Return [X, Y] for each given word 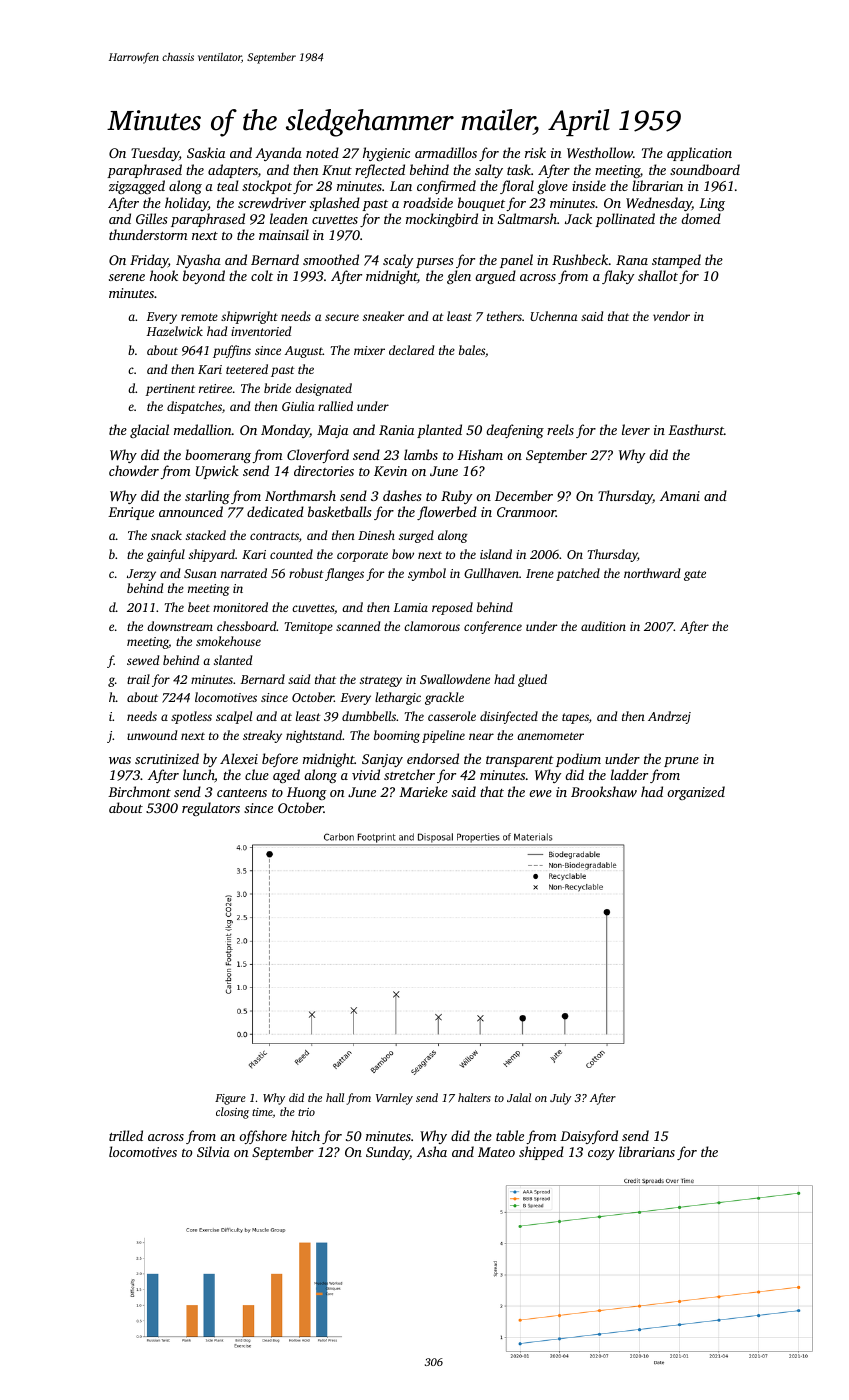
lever [636, 429]
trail [138, 679]
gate [695, 575]
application [699, 154]
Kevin [390, 471]
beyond [204, 277]
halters [474, 1097]
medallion [203, 429]
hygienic [386, 154]
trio [306, 1112]
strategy [381, 681]
